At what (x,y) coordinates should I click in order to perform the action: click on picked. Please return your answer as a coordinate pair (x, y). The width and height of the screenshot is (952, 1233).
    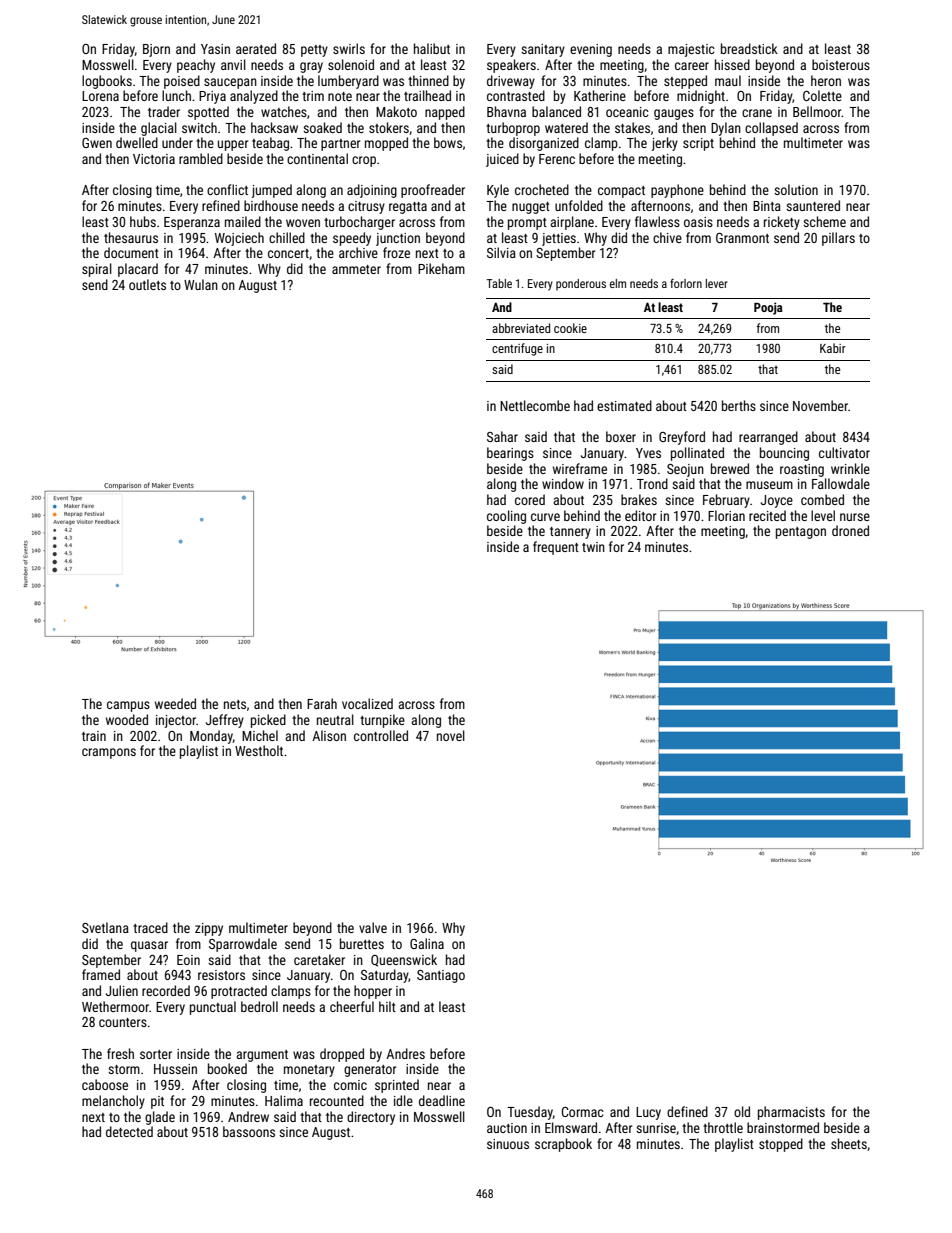
    Looking at the image, I should click on (268, 721).
